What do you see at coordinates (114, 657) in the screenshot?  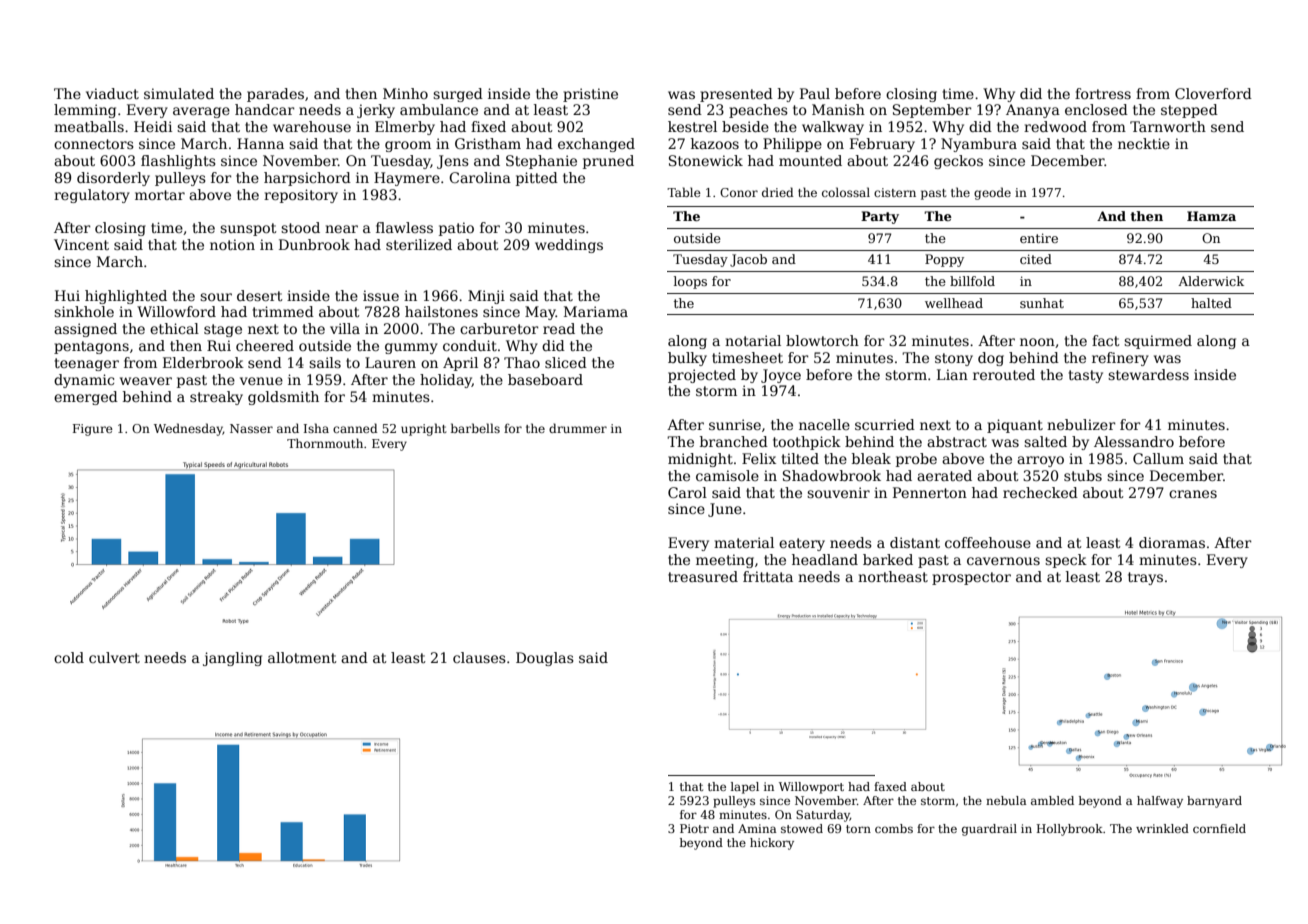 I see `culvert` at bounding box center [114, 657].
